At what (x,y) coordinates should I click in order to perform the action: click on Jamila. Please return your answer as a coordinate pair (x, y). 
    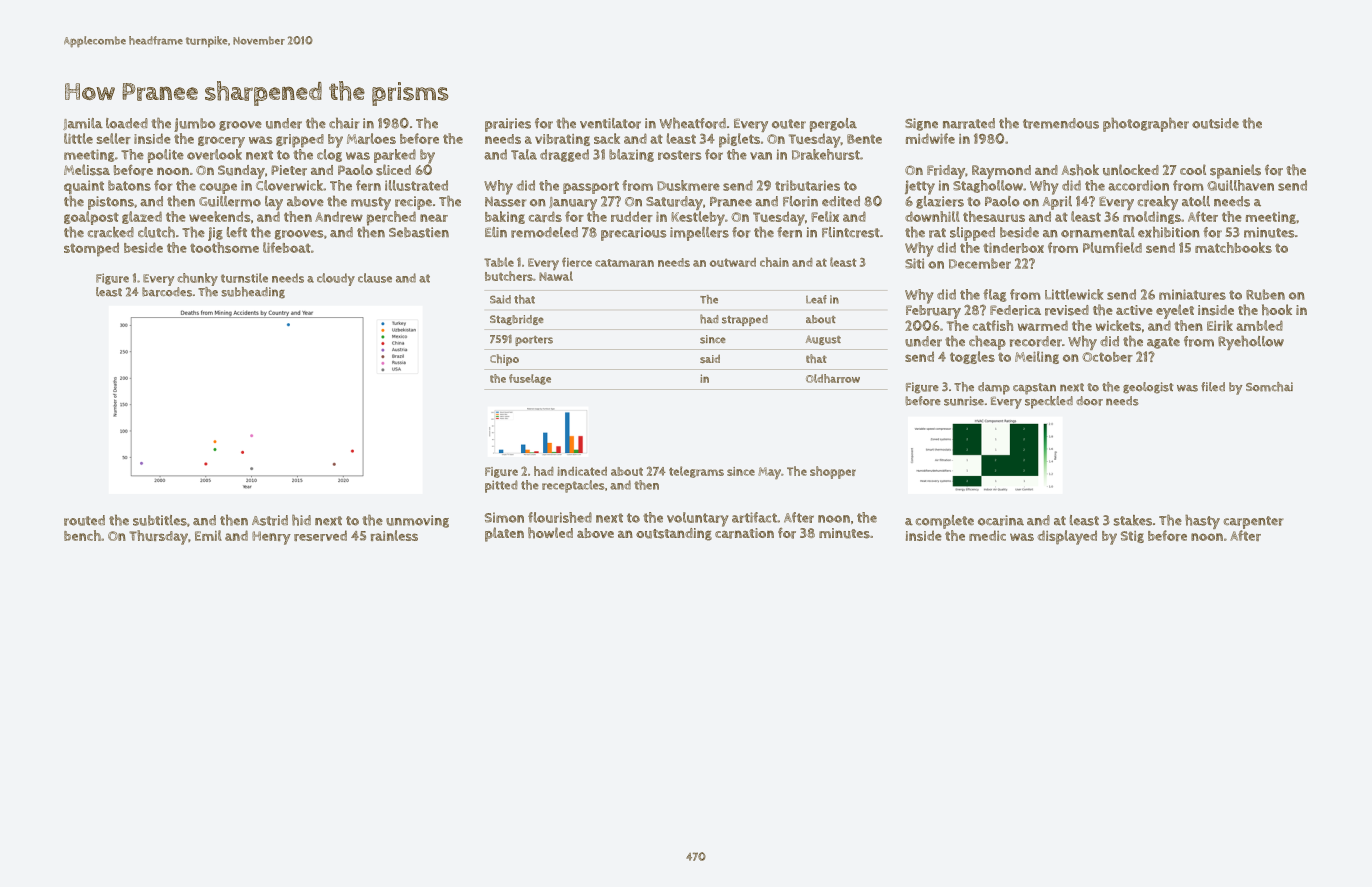
    Looking at the image, I should click on (83, 124).
